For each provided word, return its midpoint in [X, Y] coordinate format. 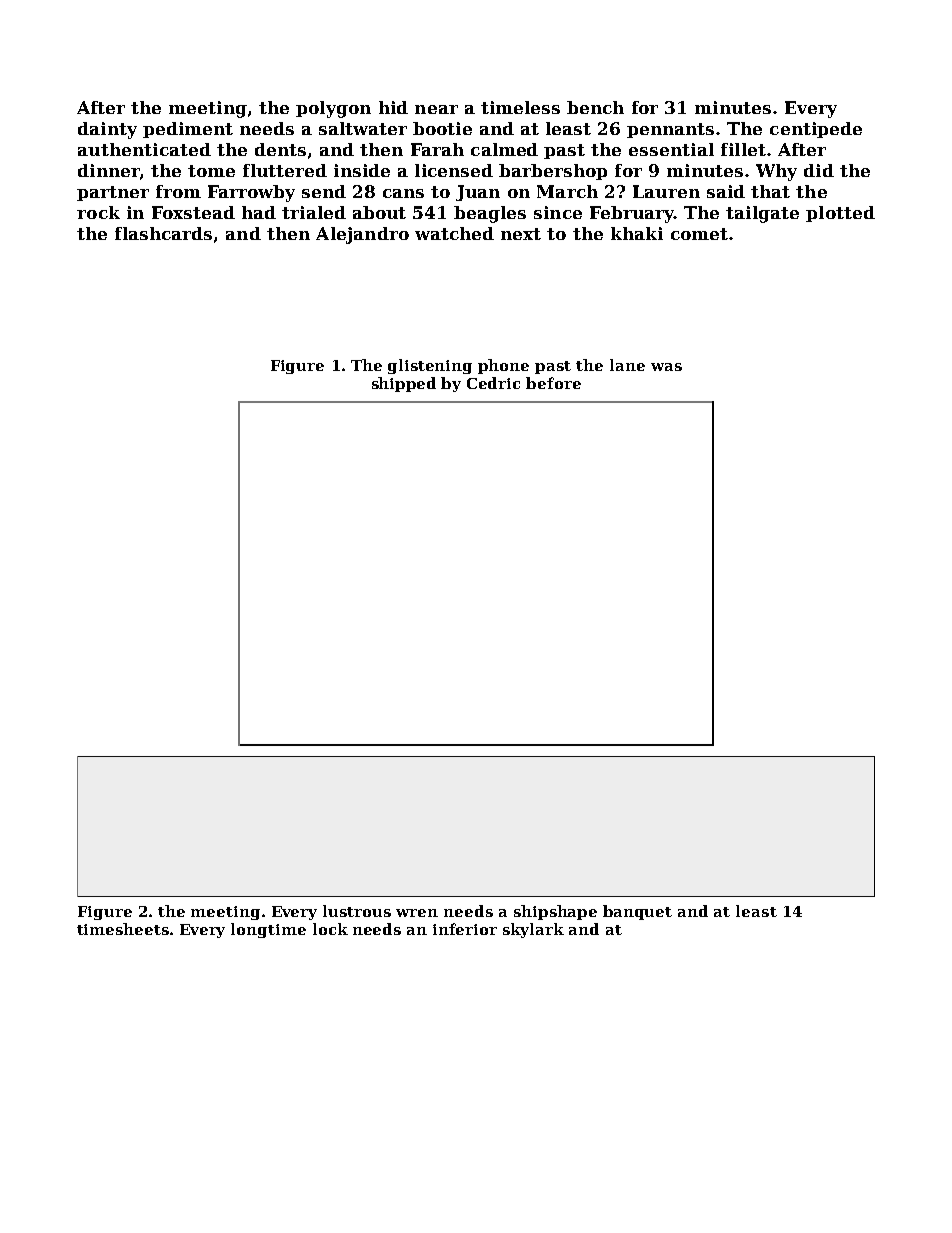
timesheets [123, 929]
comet [699, 234]
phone [503, 366]
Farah [437, 149]
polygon [333, 109]
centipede [816, 130]
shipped [404, 384]
